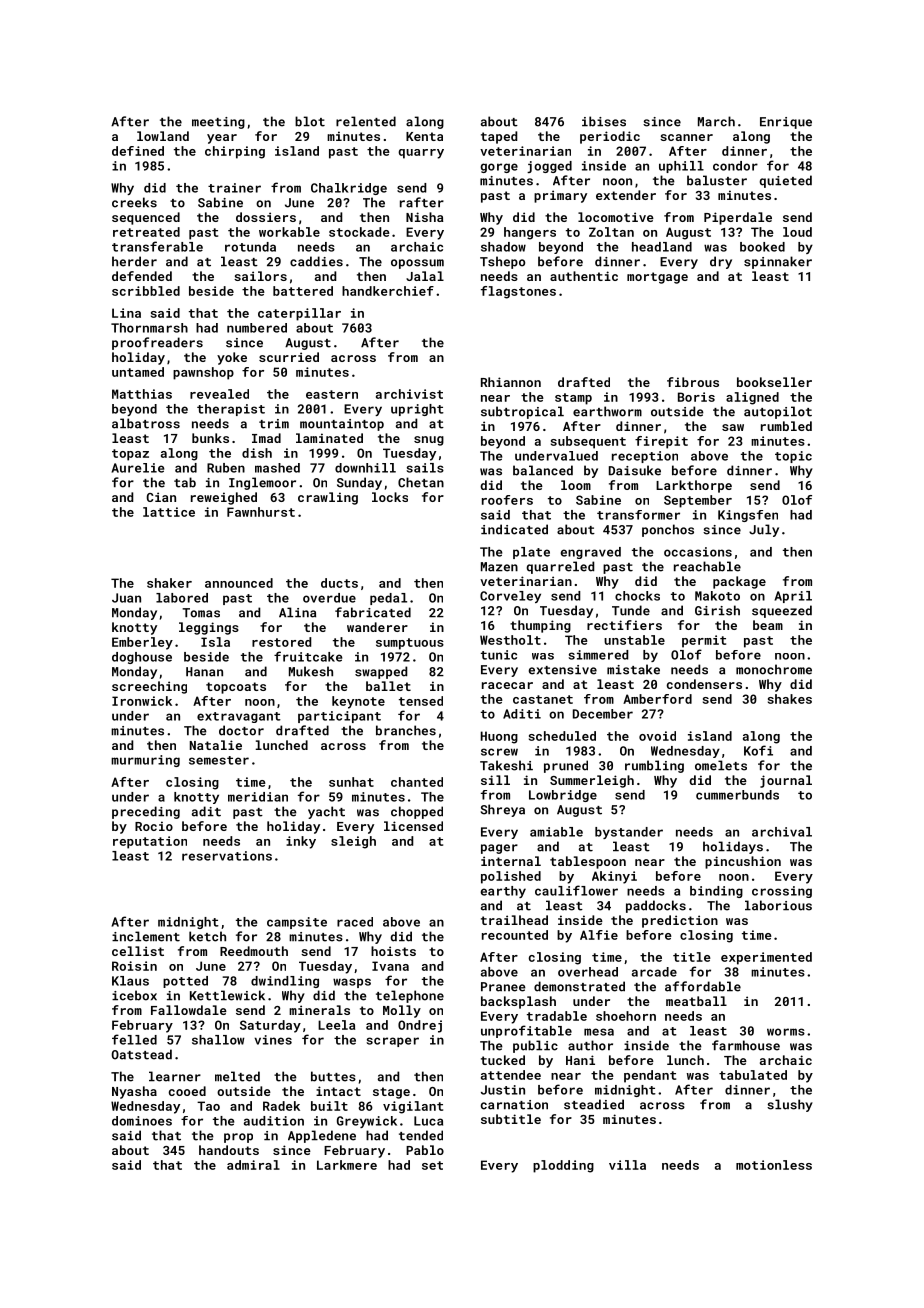  What do you see at coordinates (563, 670) in the page?
I see `extensive` at bounding box center [563, 670].
